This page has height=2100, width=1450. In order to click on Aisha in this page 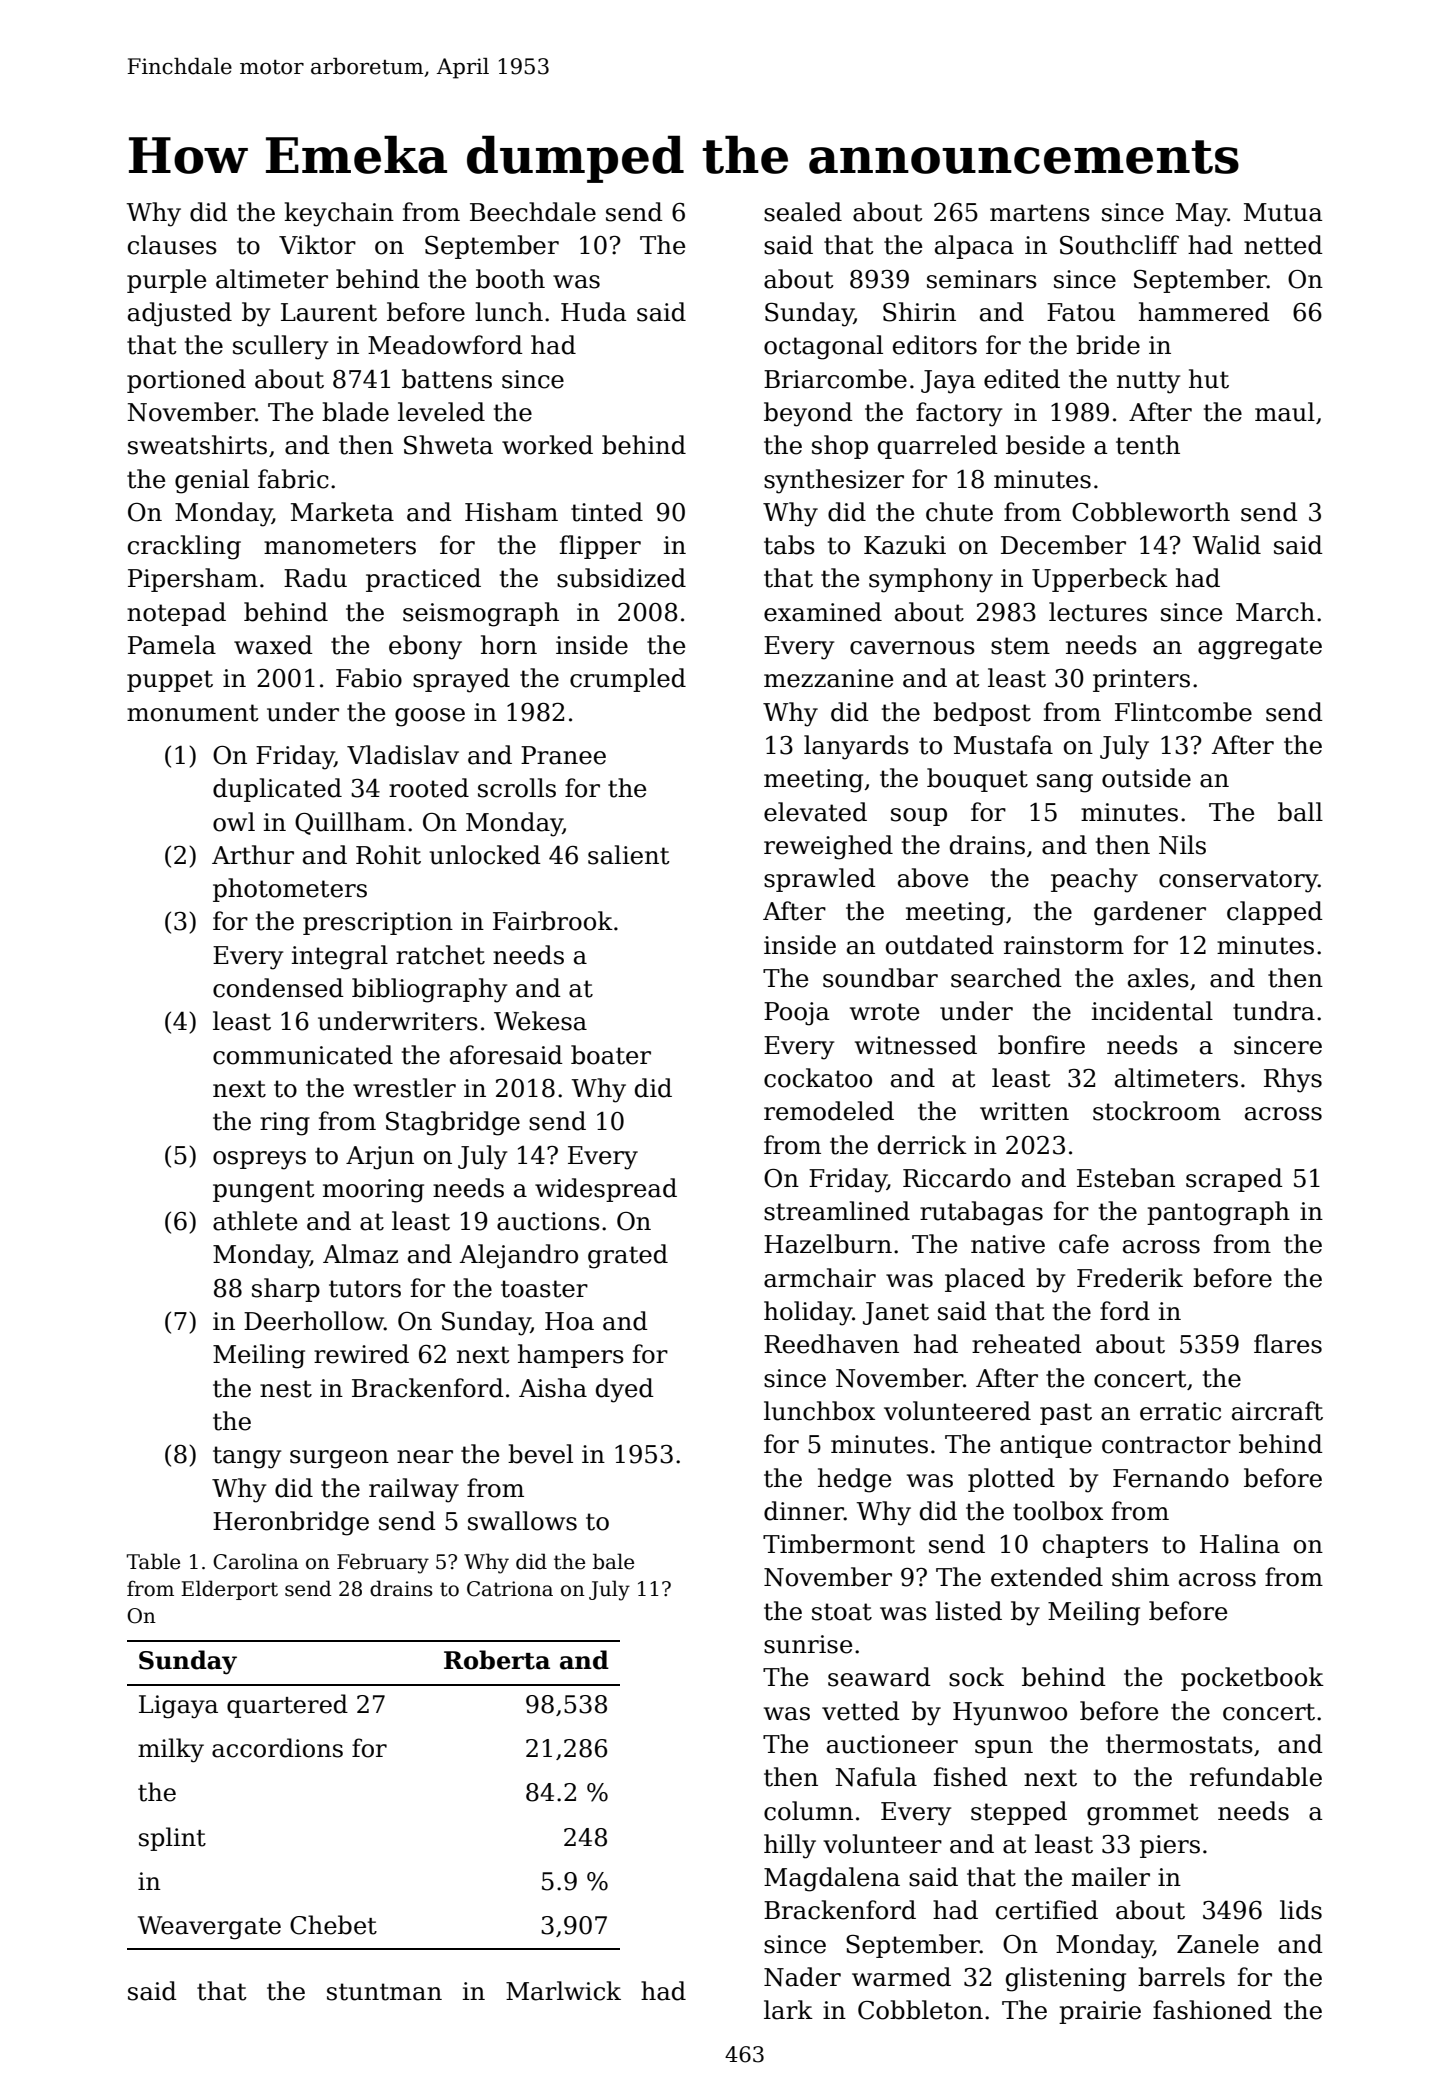, I will do `click(553, 1388)`.
